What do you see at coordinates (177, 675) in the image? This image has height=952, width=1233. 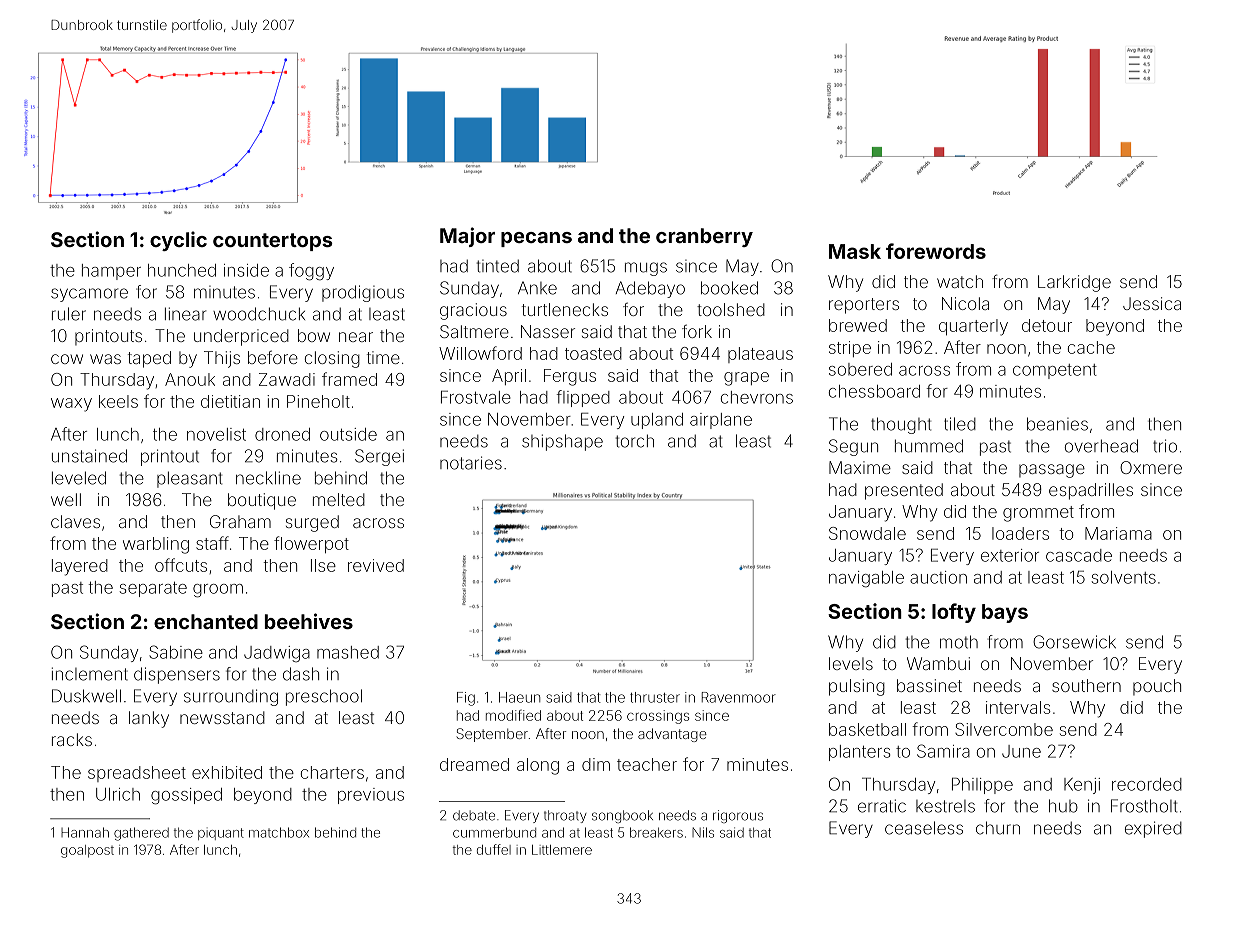 I see `dispensers` at bounding box center [177, 675].
